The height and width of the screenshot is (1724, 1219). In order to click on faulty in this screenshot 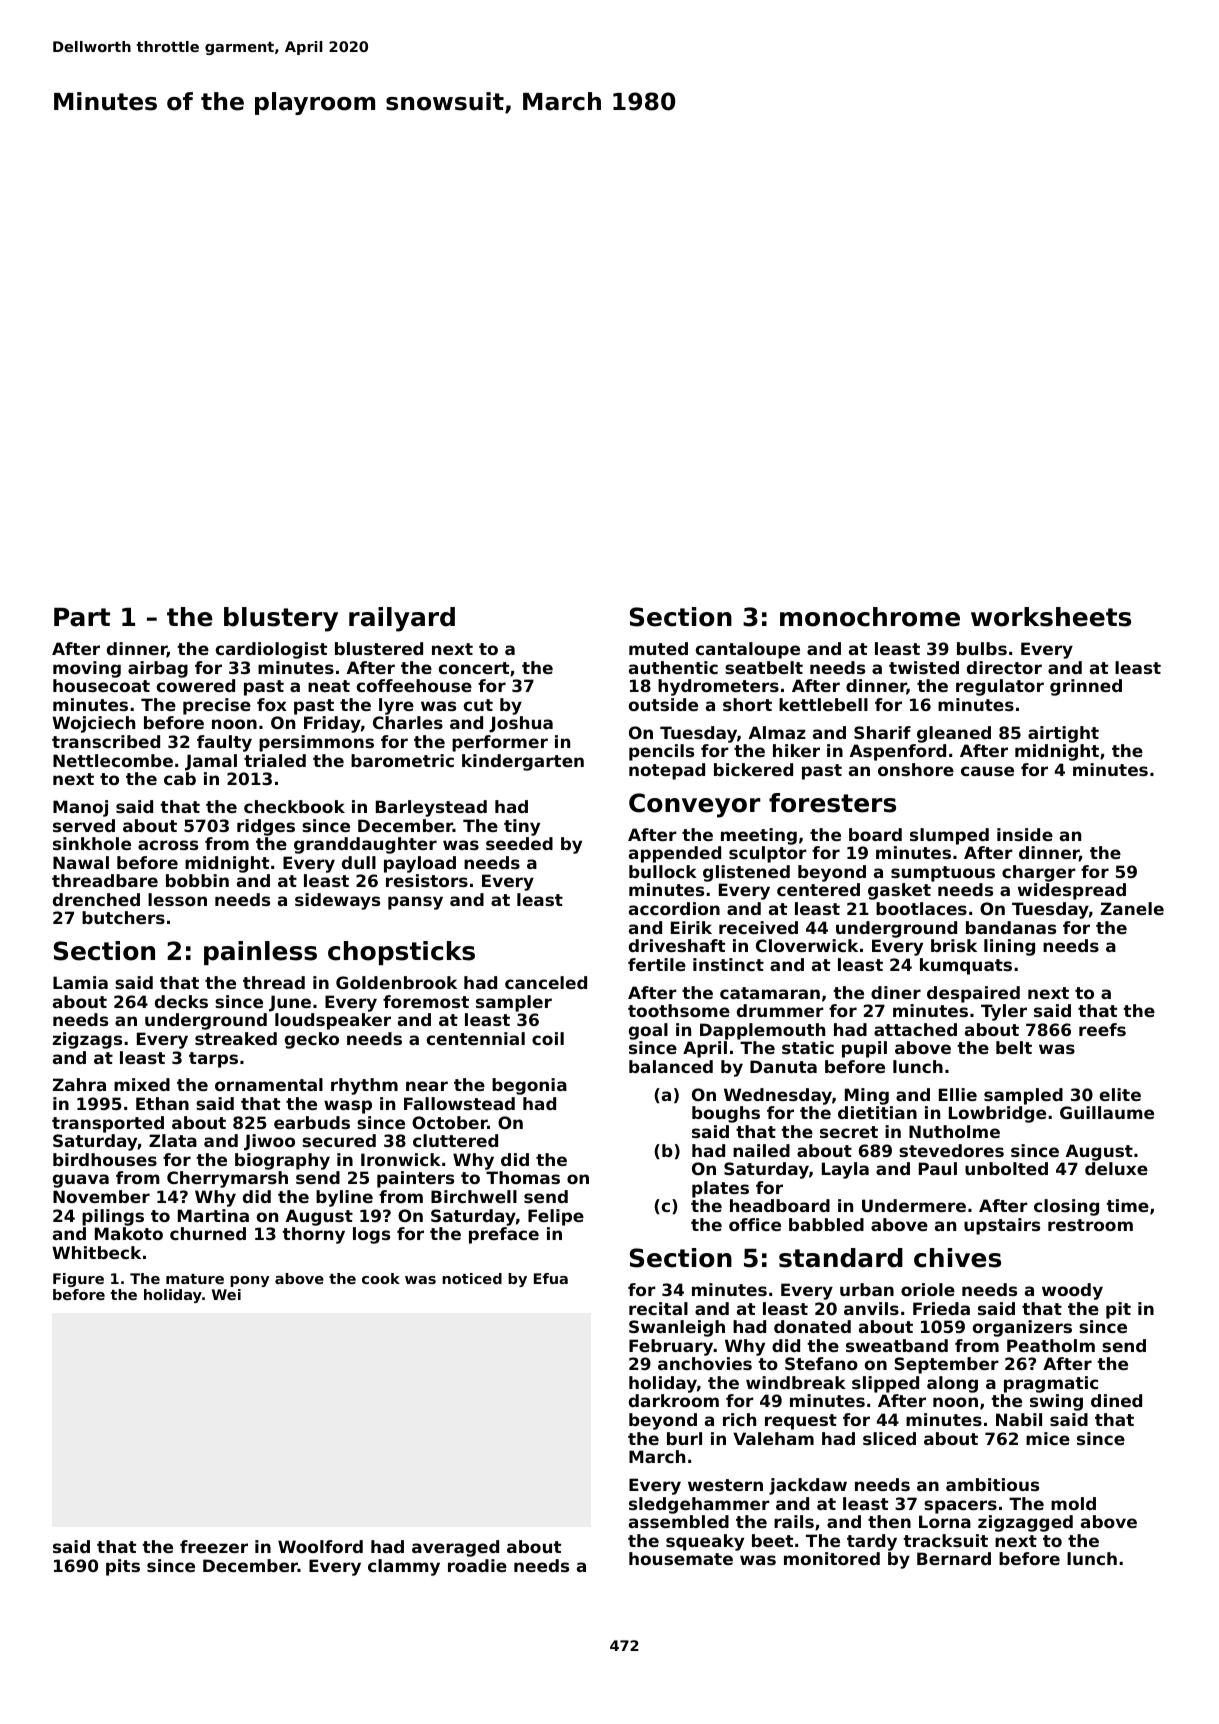, I will do `click(224, 743)`.
